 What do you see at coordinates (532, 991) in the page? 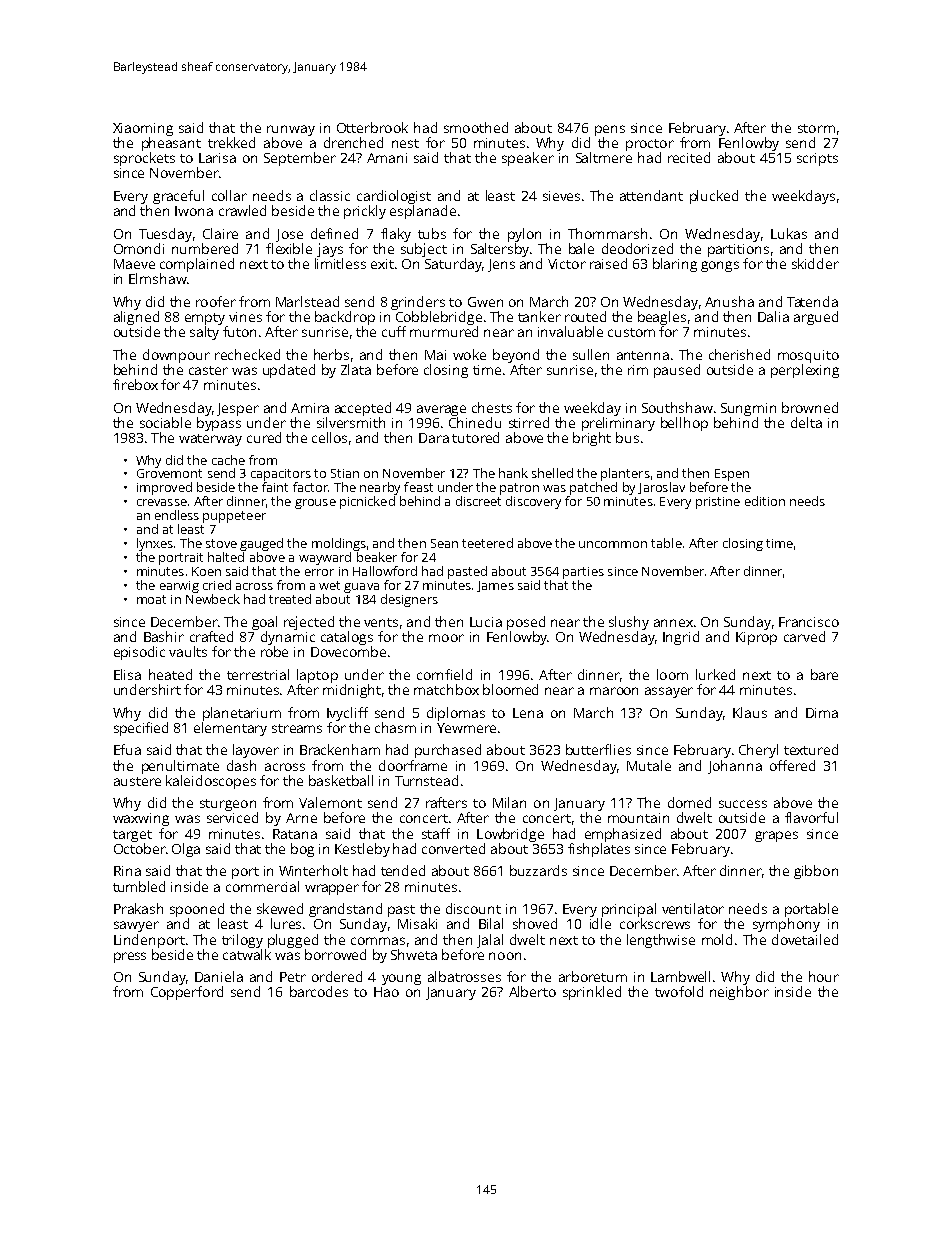
I see `Alberto` at bounding box center [532, 991].
